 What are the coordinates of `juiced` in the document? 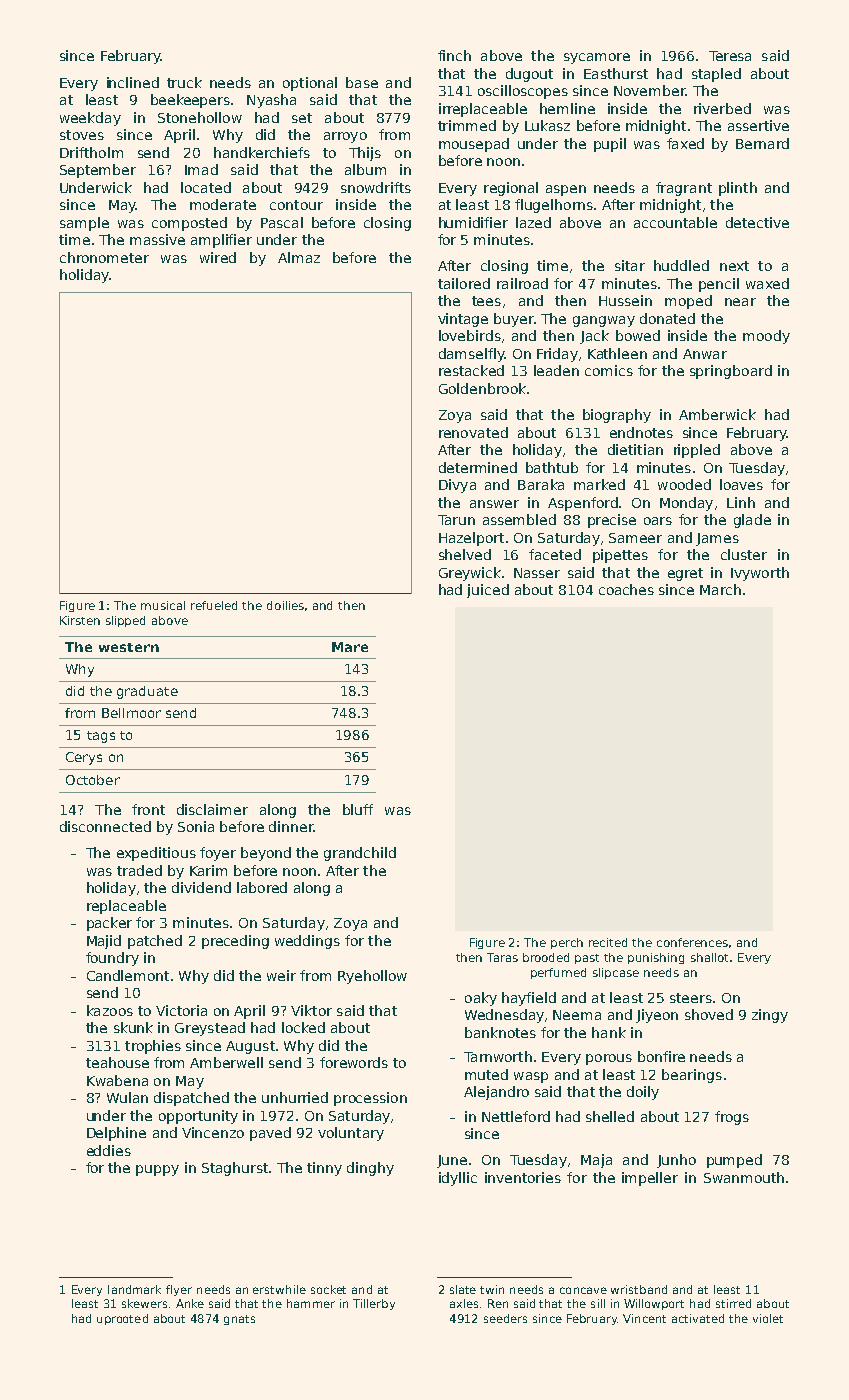 It's located at (488, 591).
